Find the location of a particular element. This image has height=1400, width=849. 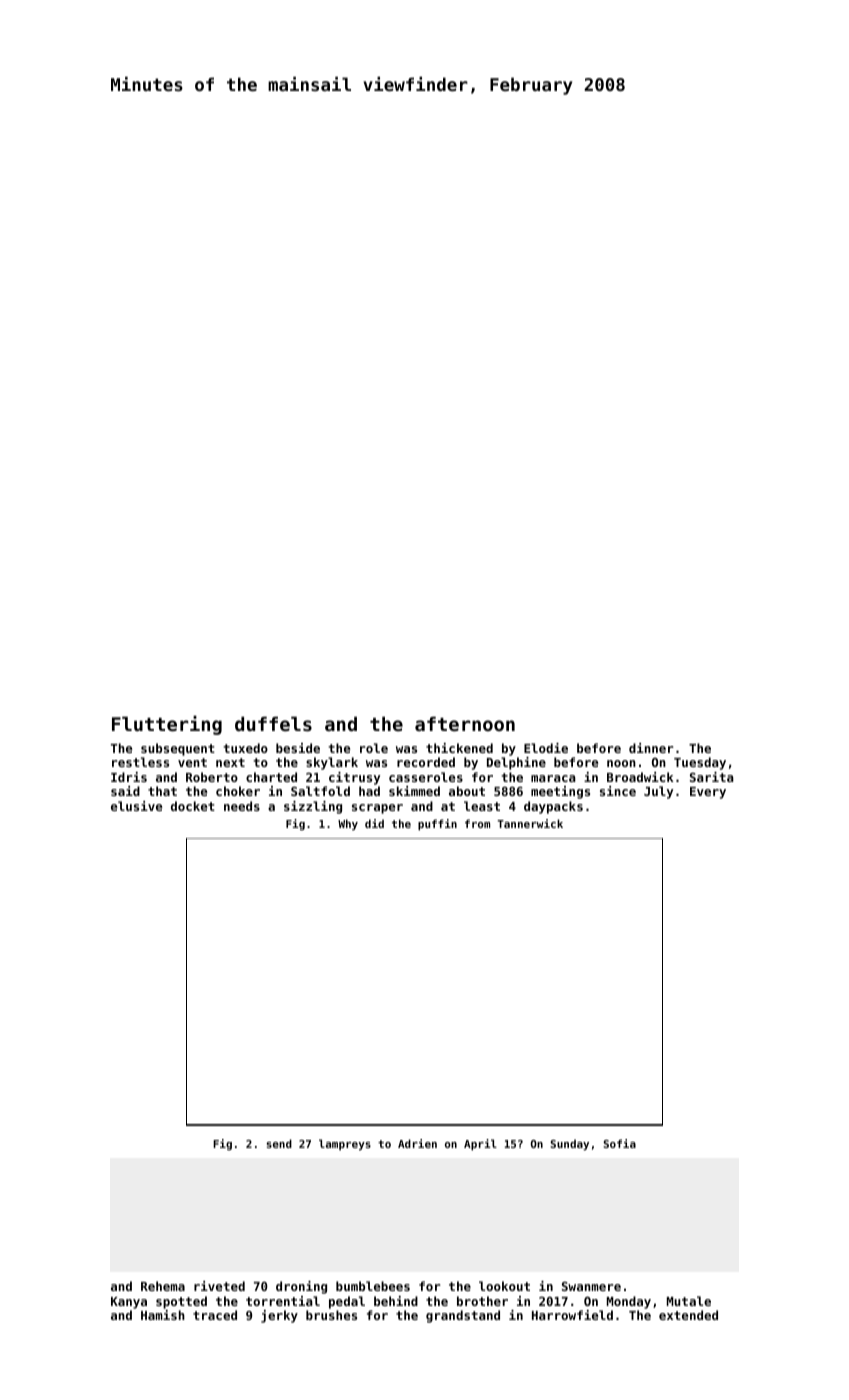

Sunday is located at coordinates (569, 1145).
